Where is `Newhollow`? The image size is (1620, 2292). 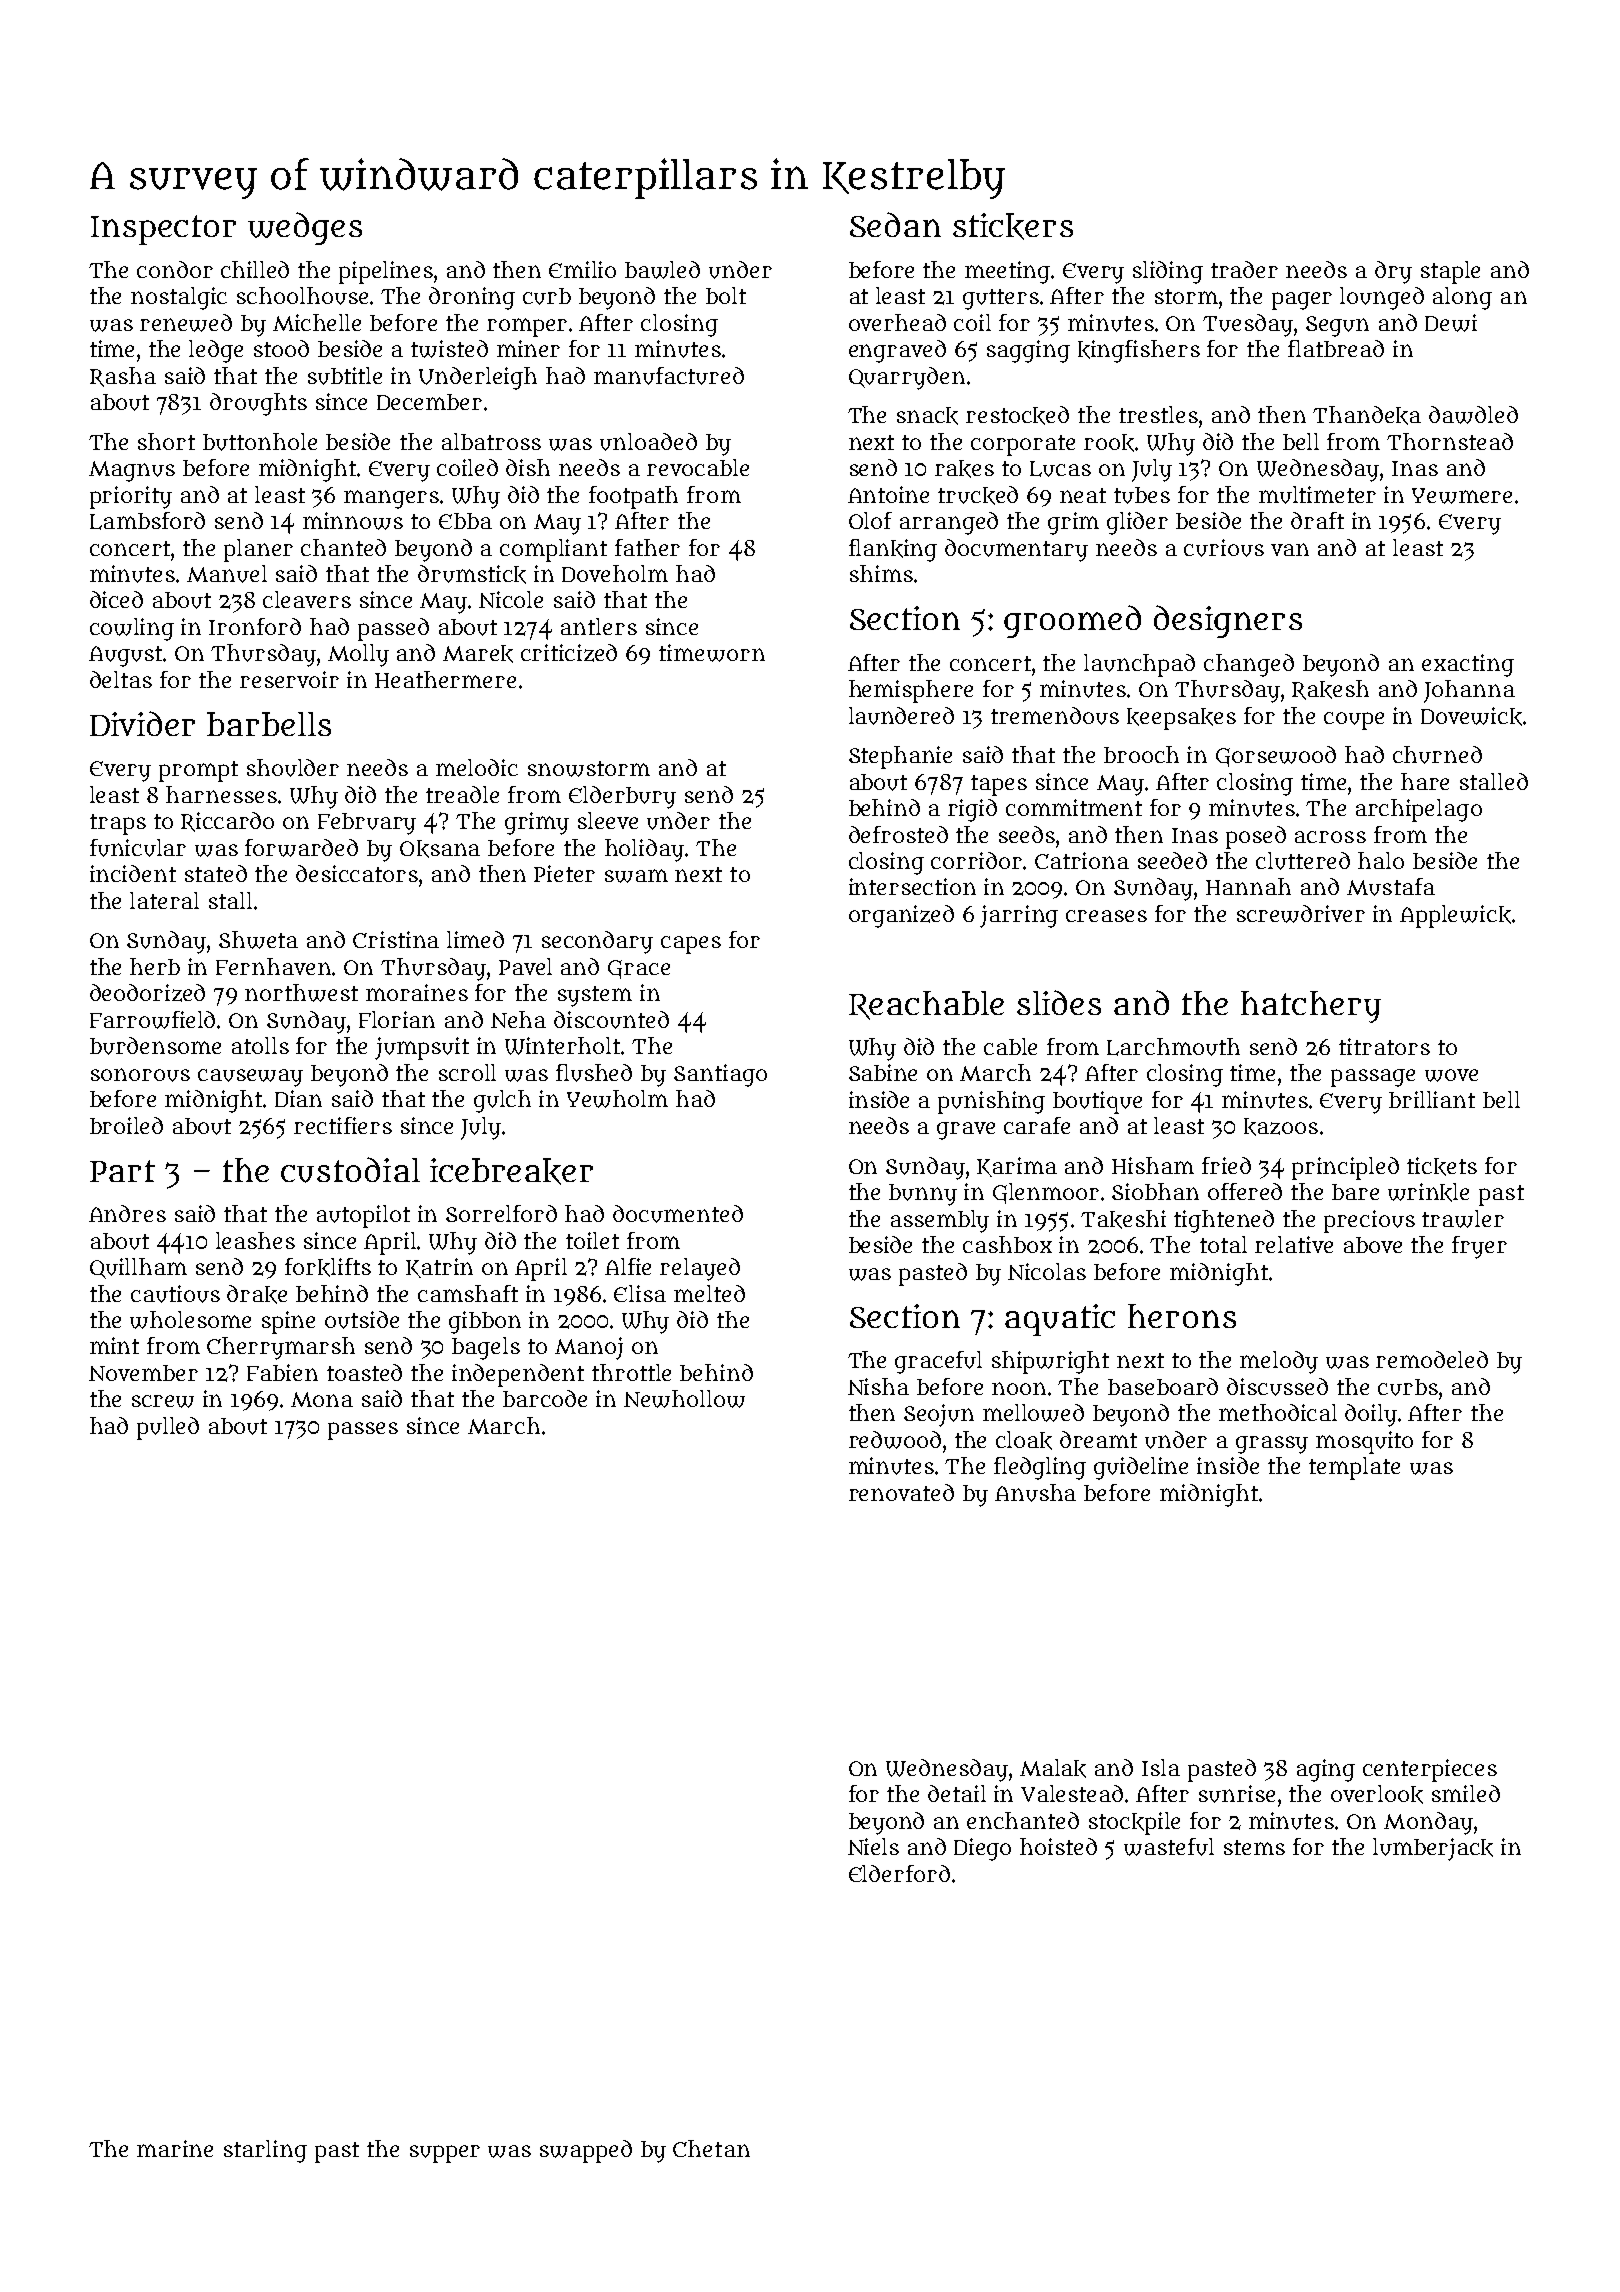
Newhollow is located at coordinates (684, 1399).
